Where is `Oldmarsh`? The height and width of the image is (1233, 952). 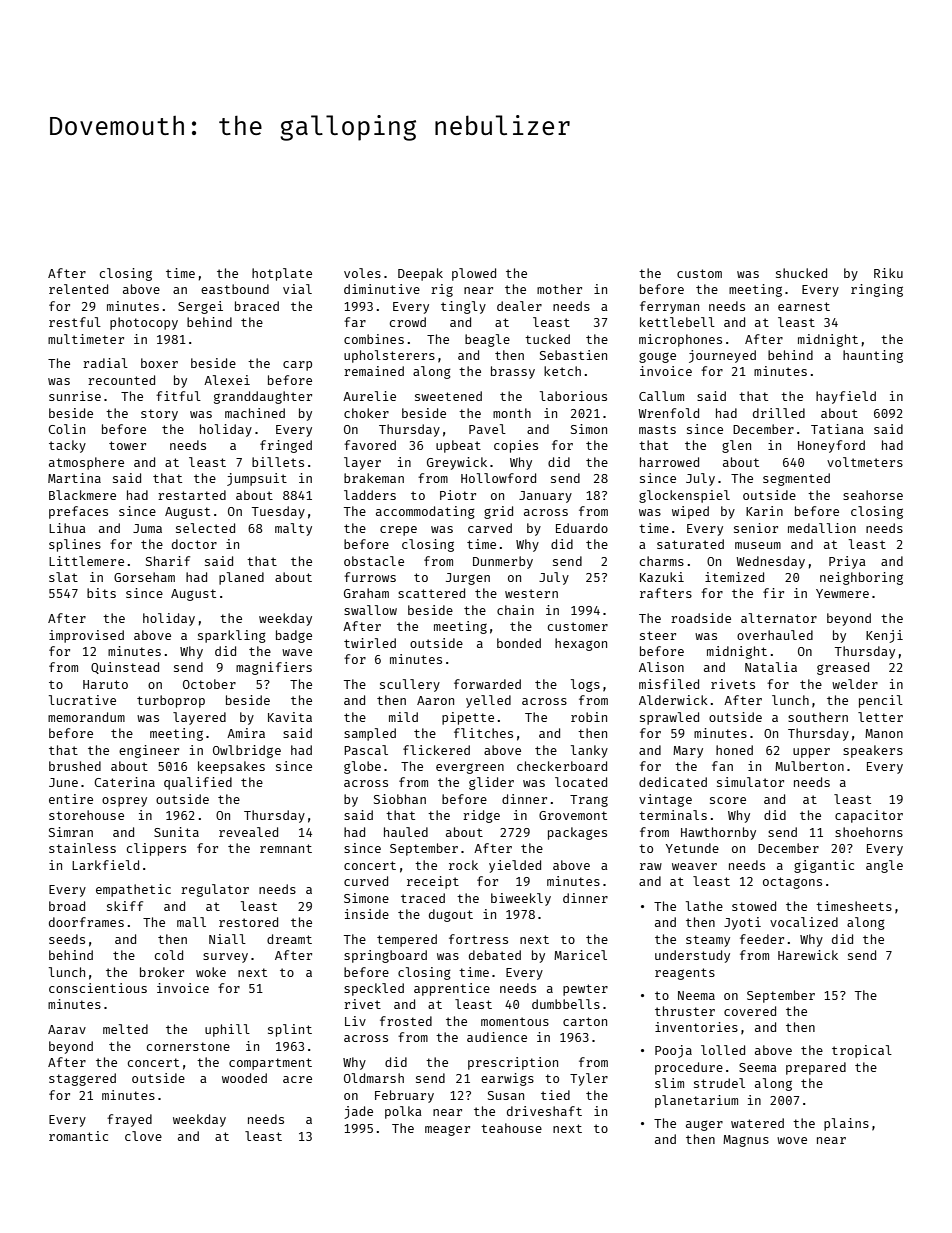 Oldmarsh is located at coordinates (374, 1078).
